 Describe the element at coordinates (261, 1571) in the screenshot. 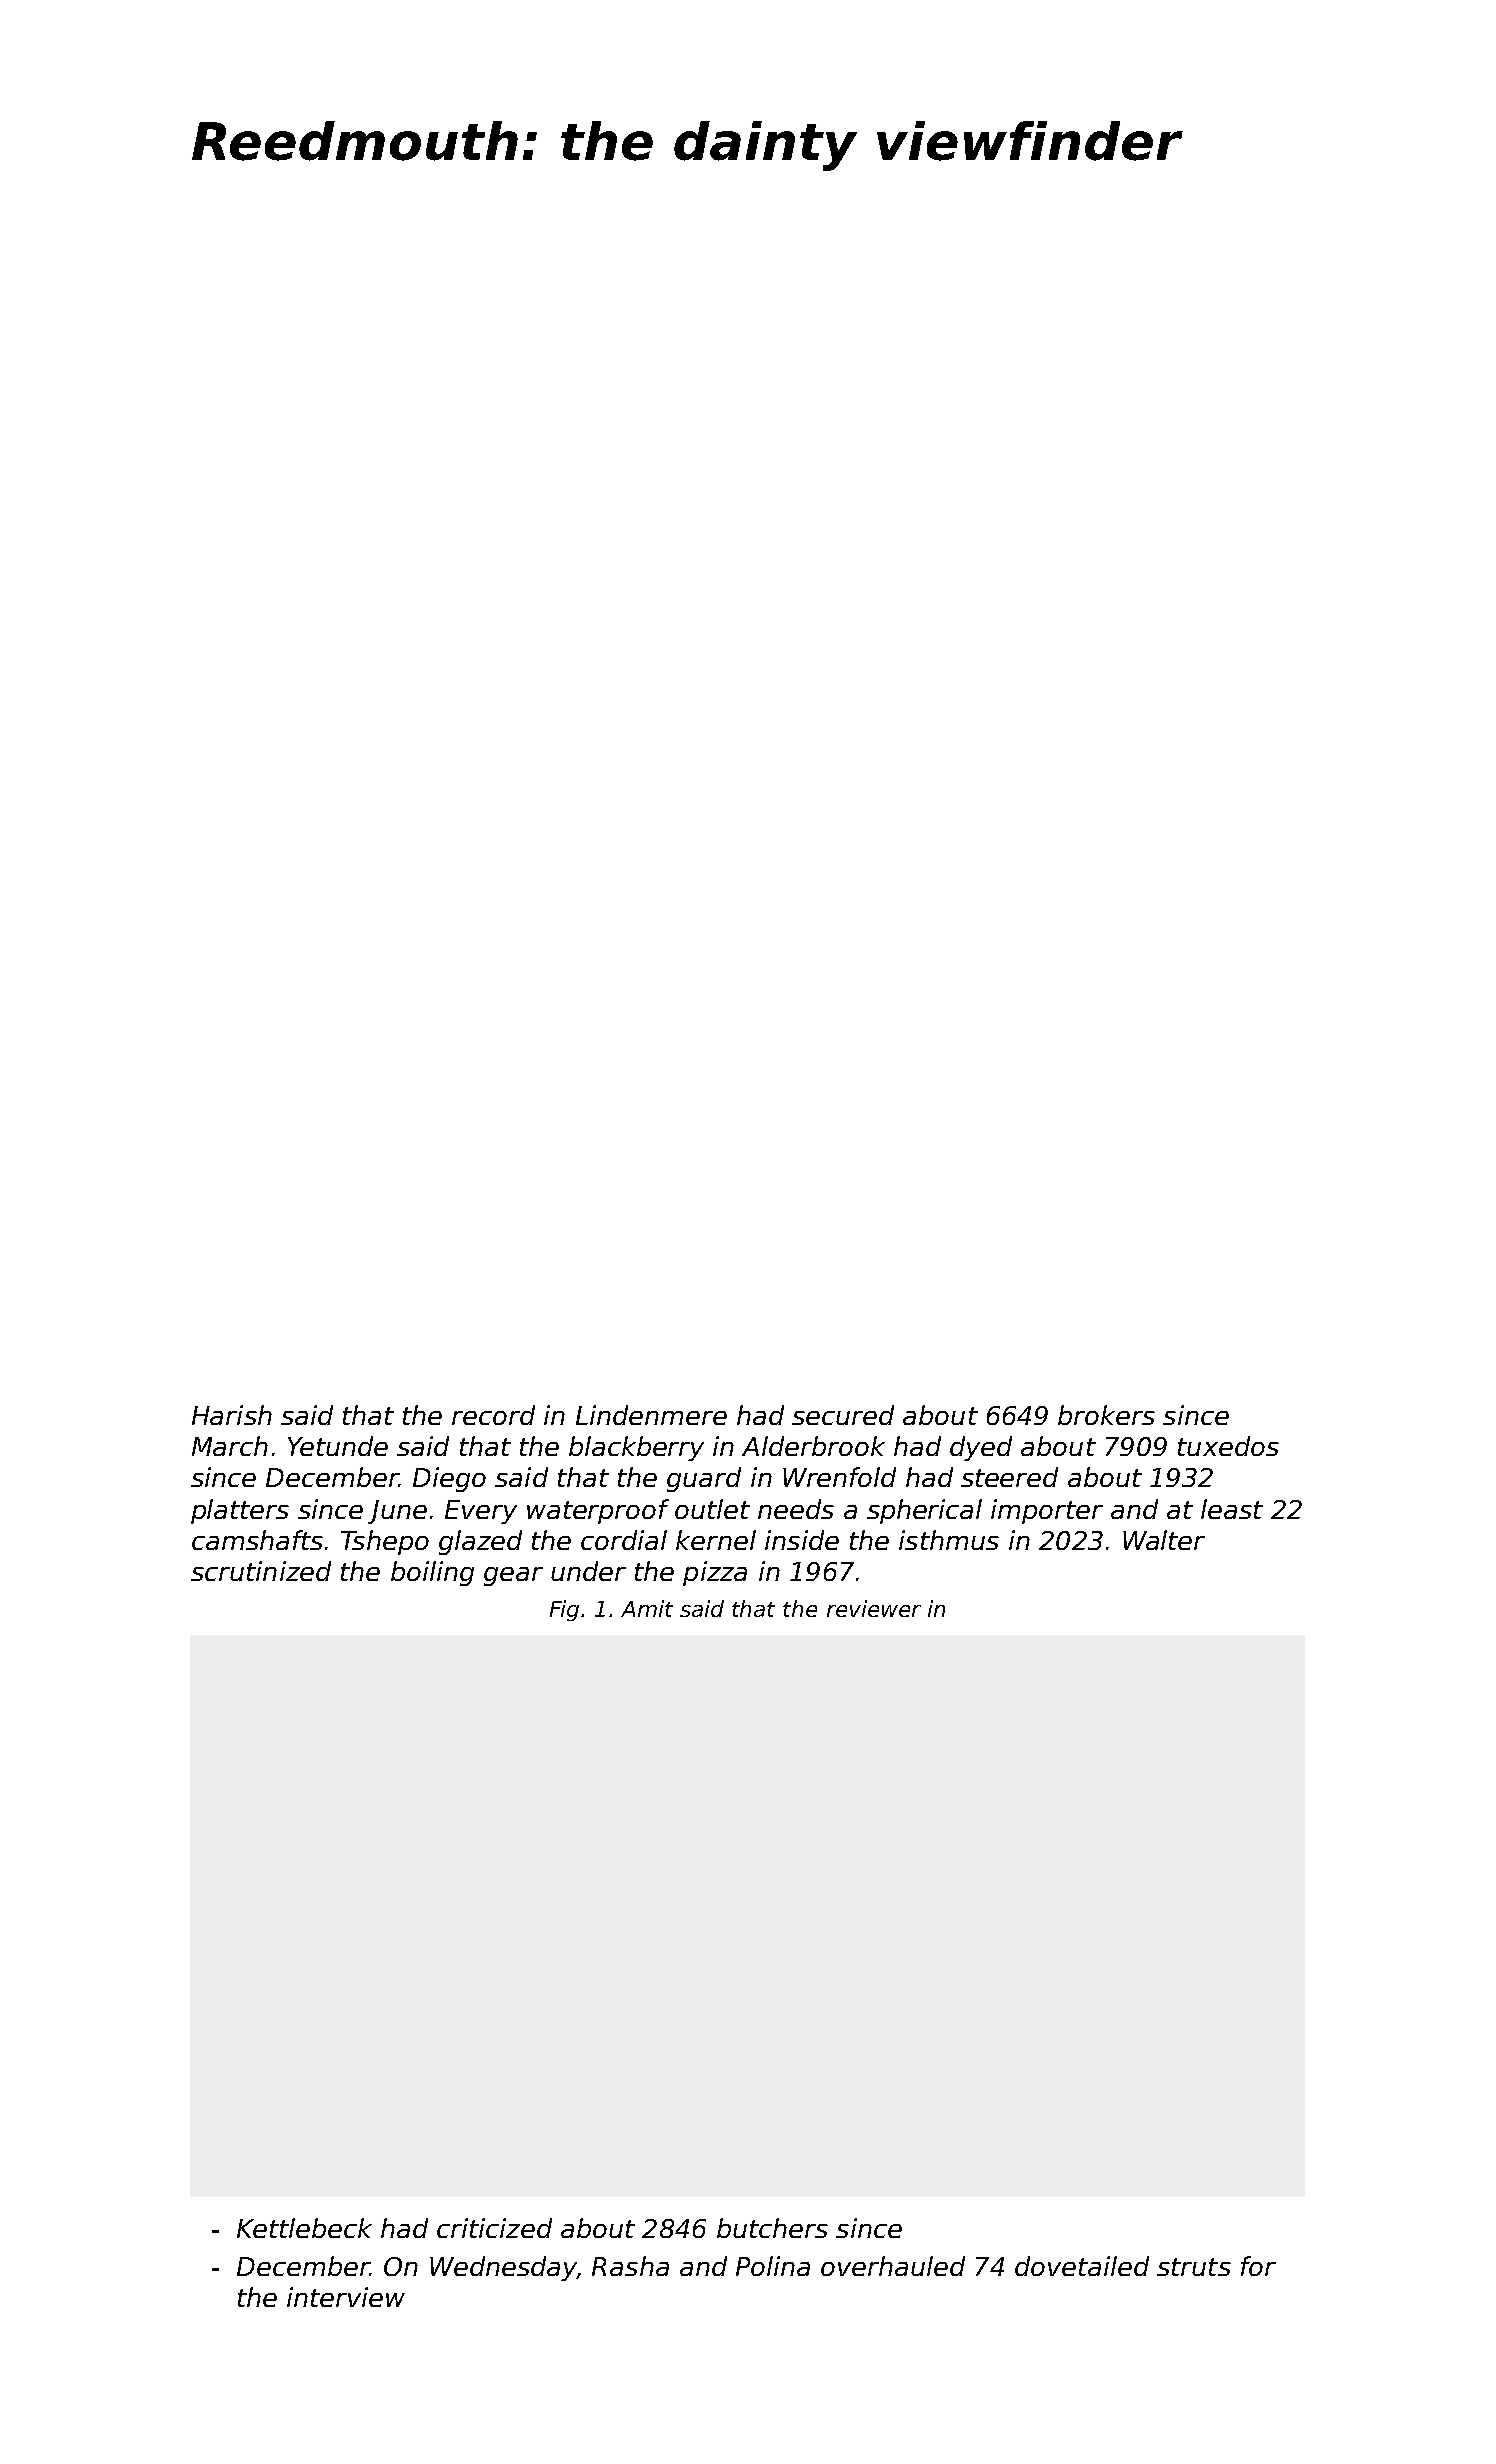

I see `scrutinized` at that location.
